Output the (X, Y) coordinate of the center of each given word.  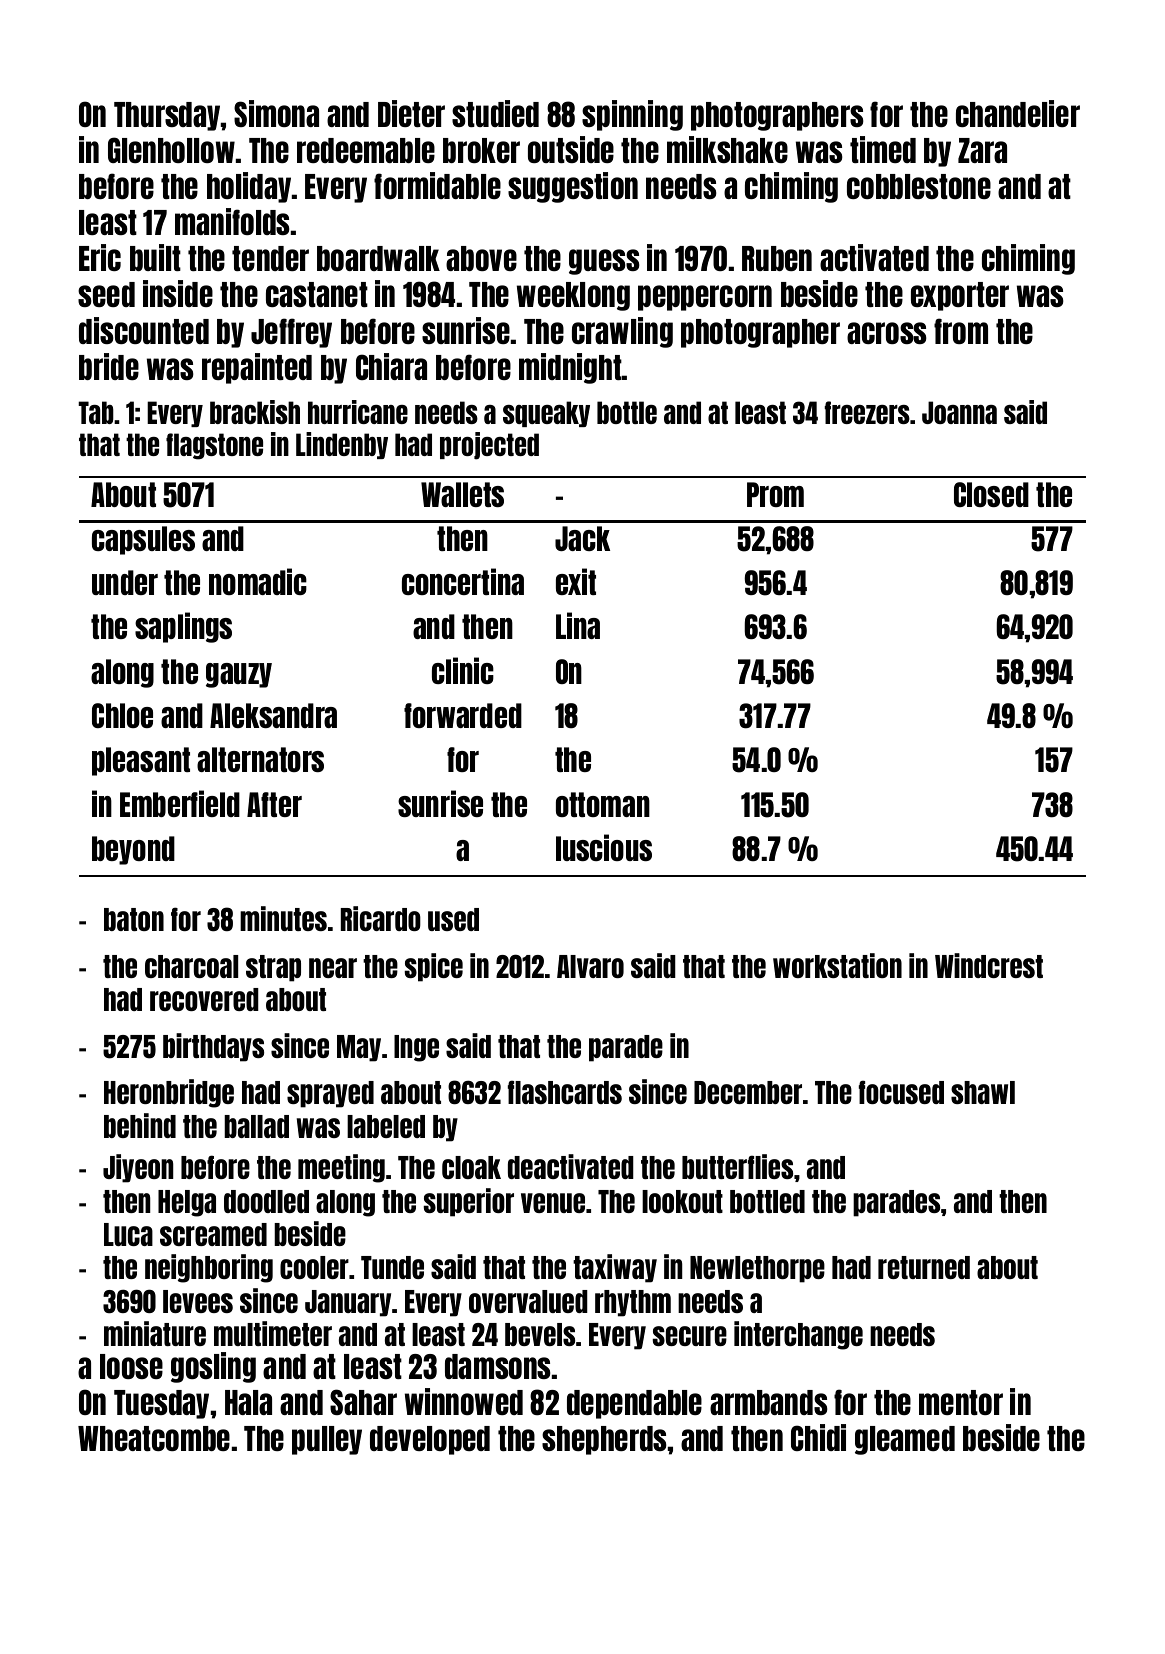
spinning (632, 115)
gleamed (905, 1440)
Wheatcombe (154, 1438)
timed (883, 149)
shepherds (604, 1440)
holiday (249, 187)
